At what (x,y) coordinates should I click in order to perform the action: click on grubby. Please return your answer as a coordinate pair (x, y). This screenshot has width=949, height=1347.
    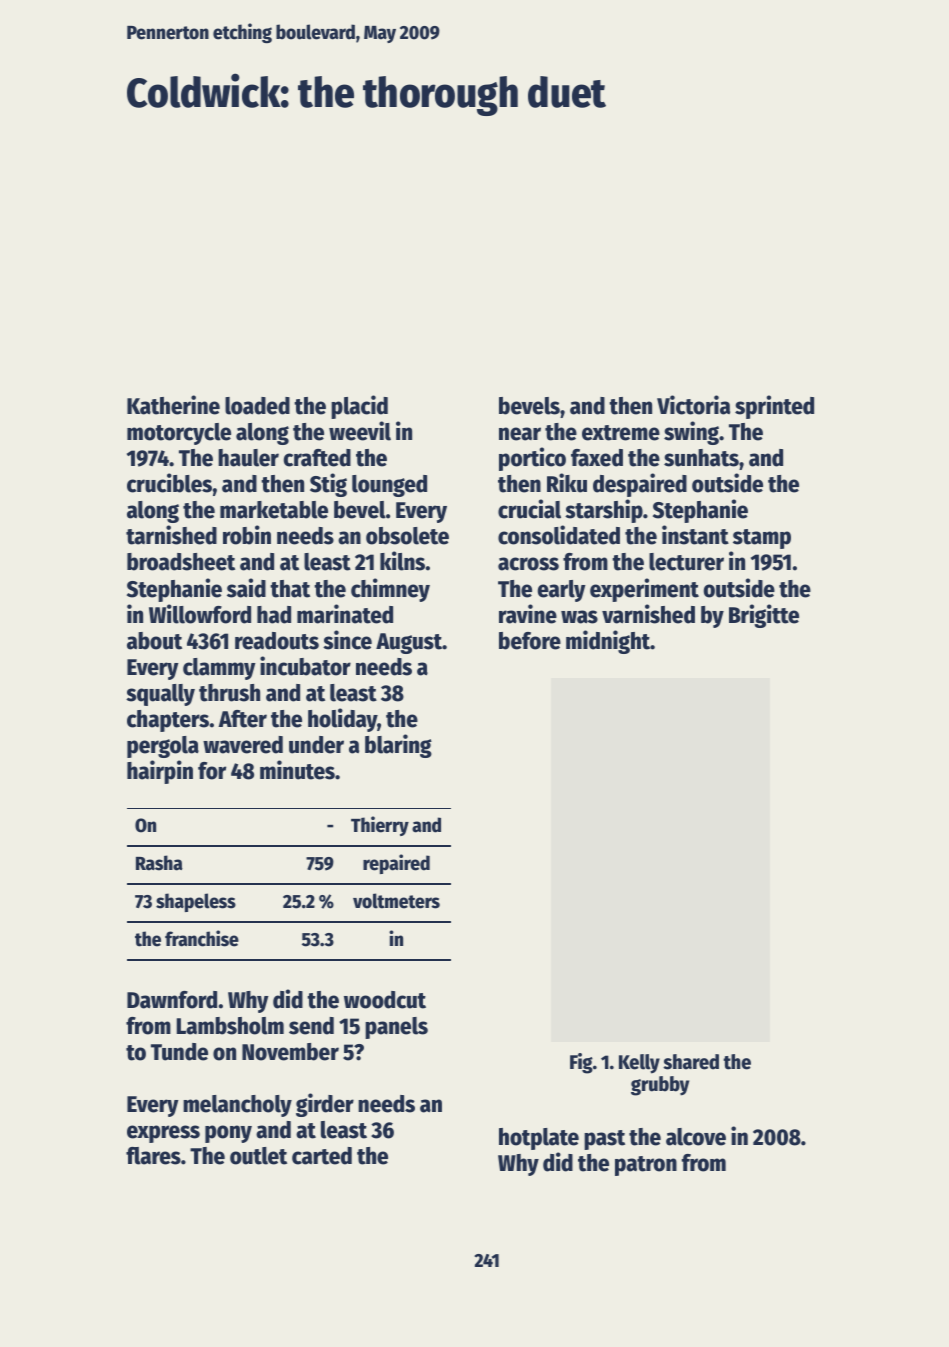
    Looking at the image, I should click on (660, 1086).
